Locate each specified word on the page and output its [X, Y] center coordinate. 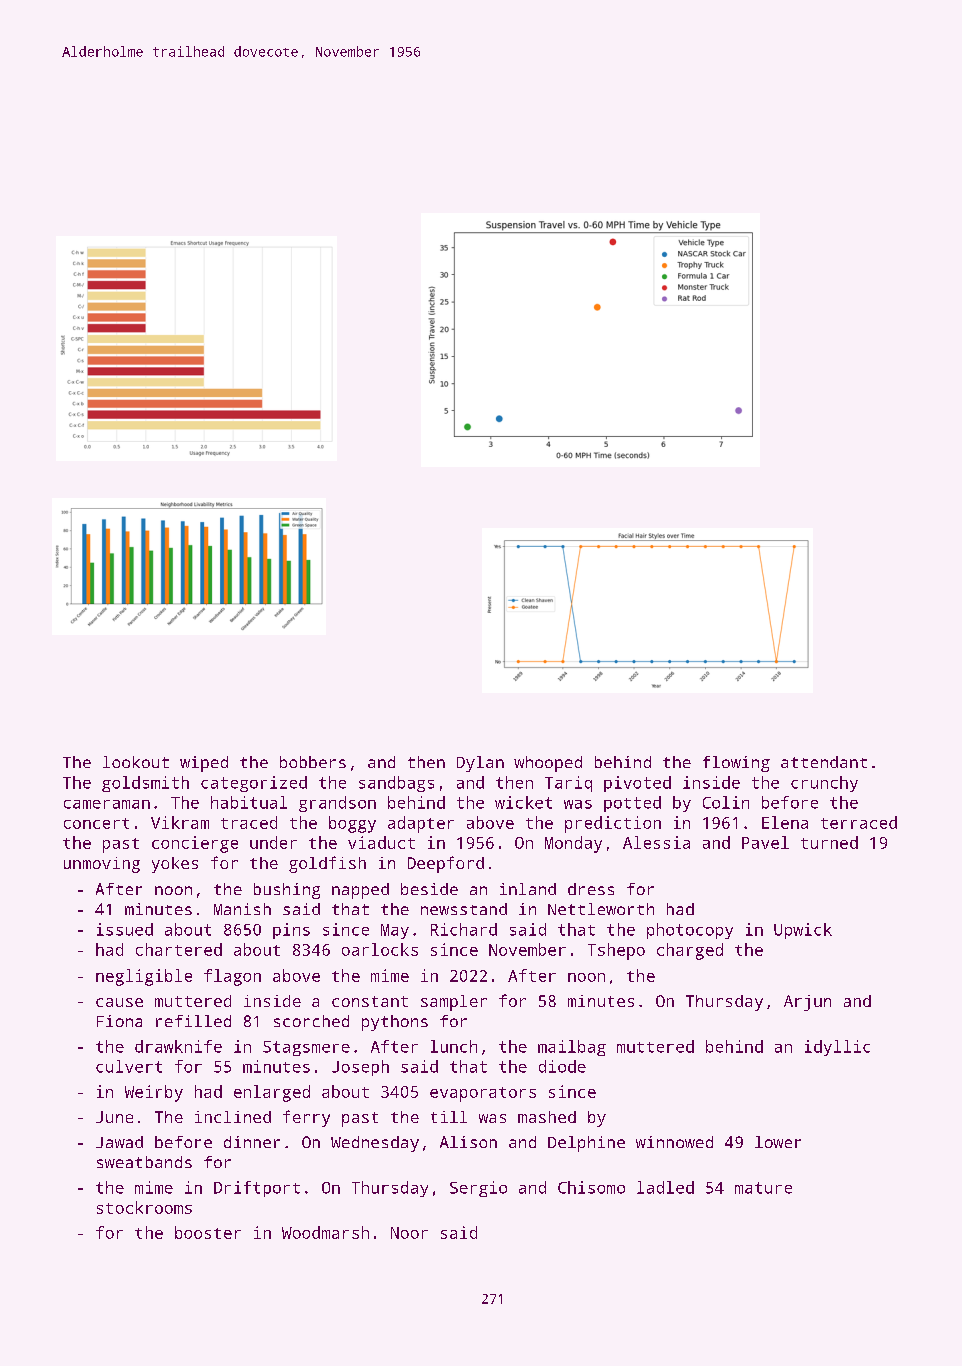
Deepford [446, 864]
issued [125, 929]
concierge [195, 844]
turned [829, 842]
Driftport [257, 1189]
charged [690, 951]
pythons [395, 1023]
